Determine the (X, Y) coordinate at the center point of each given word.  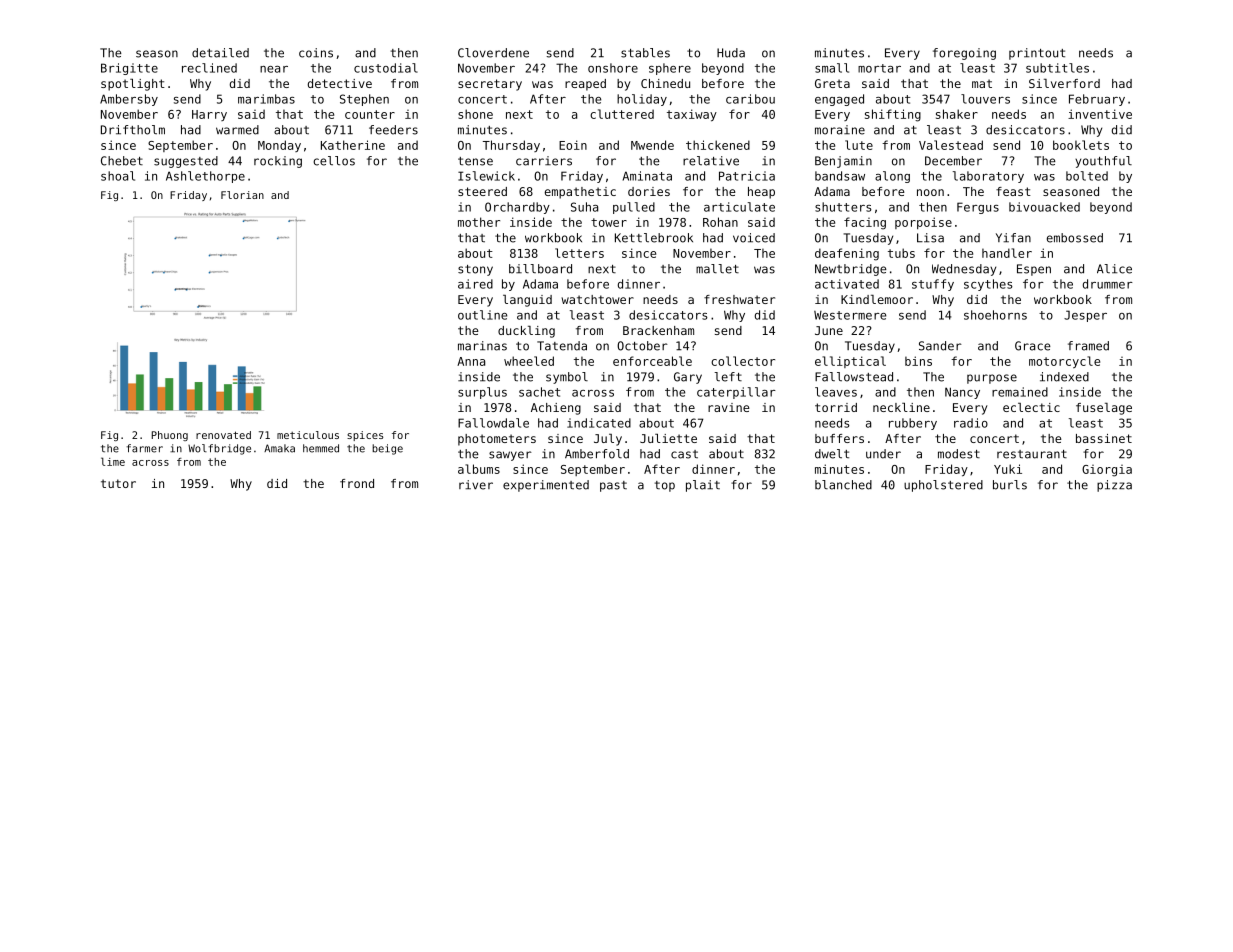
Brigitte (129, 69)
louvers (985, 99)
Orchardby (517, 208)
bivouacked (1044, 207)
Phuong (170, 436)
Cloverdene (493, 53)
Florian (242, 195)
